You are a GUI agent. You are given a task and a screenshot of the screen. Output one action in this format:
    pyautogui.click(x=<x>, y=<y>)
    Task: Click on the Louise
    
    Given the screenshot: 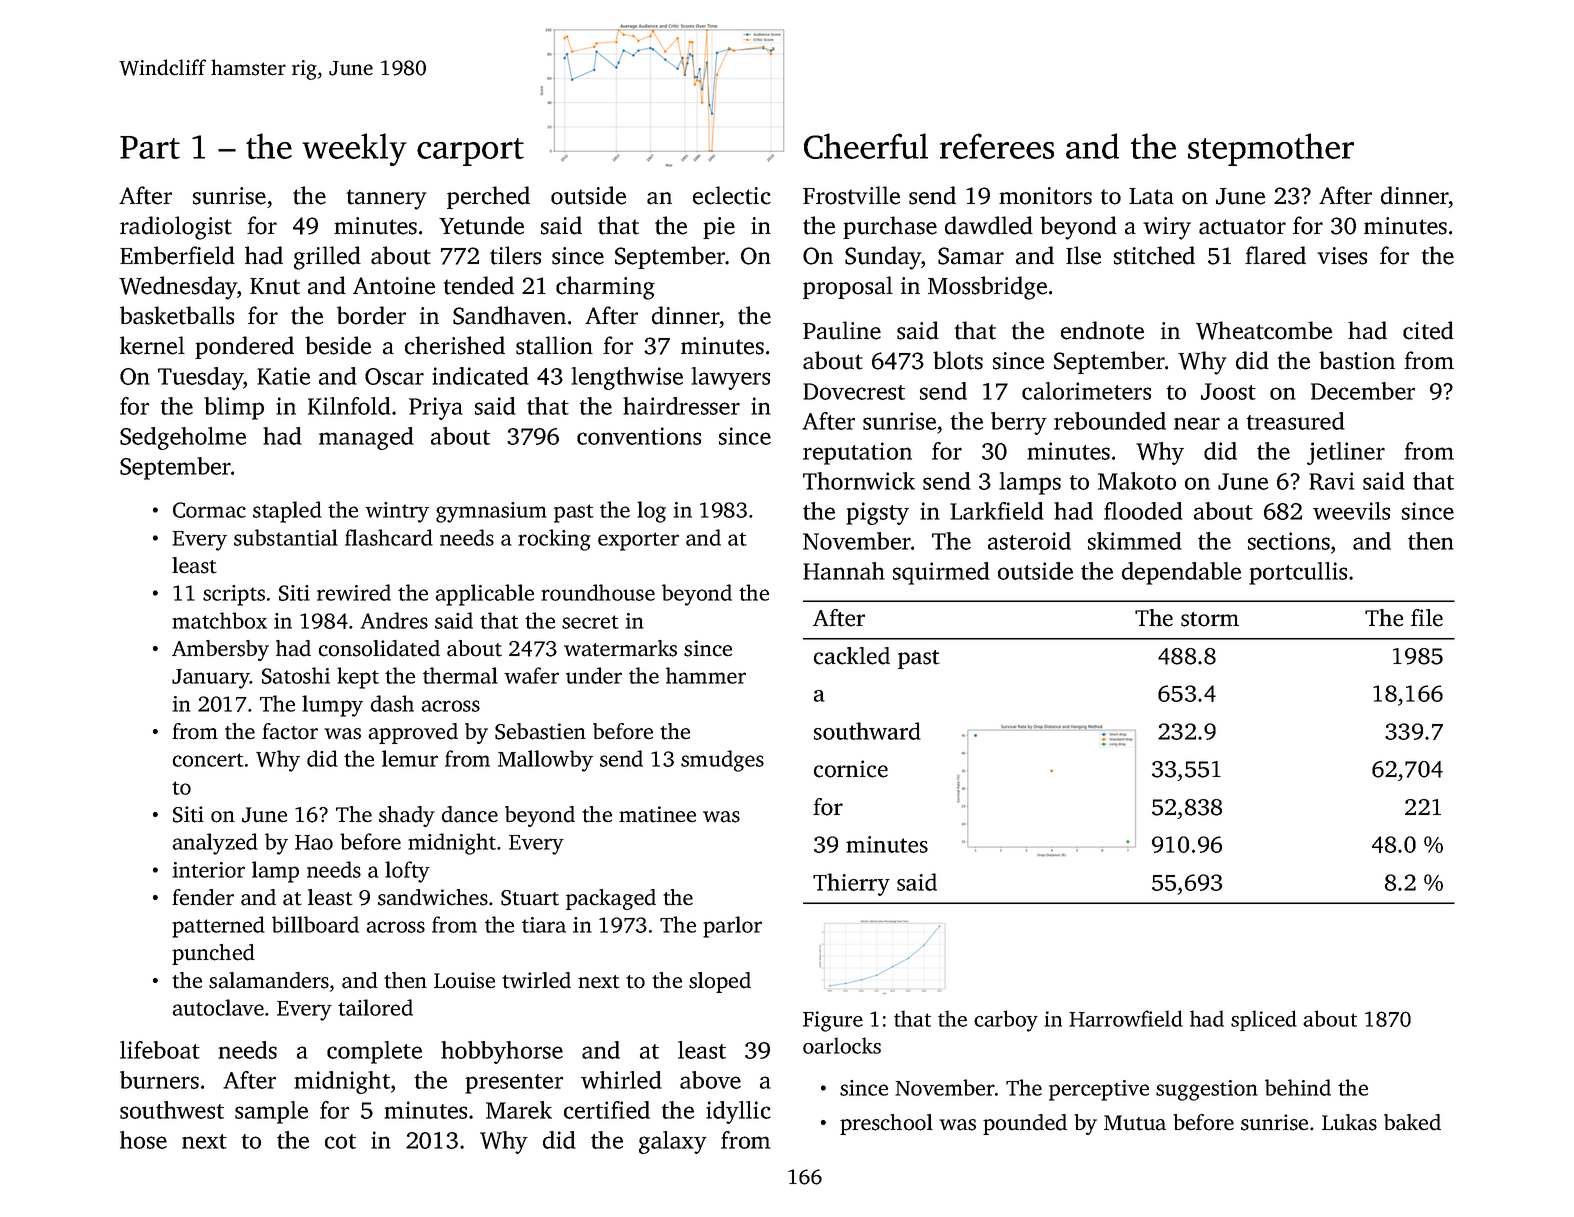 What is the action you would take?
    pyautogui.click(x=464, y=980)
